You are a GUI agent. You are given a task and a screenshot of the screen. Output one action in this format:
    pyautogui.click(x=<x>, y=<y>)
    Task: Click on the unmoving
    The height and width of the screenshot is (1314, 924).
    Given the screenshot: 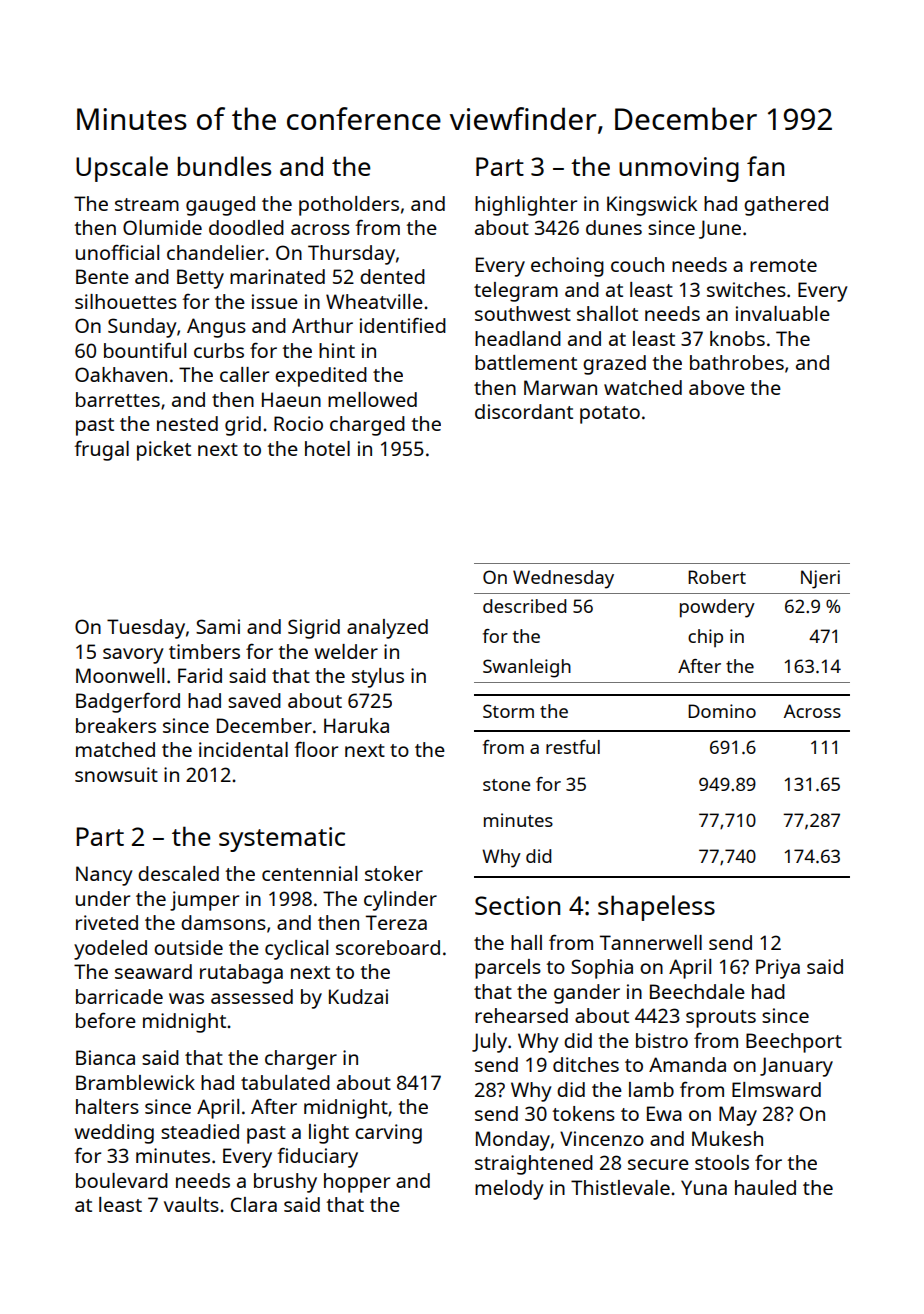 What is the action you would take?
    pyautogui.click(x=679, y=169)
